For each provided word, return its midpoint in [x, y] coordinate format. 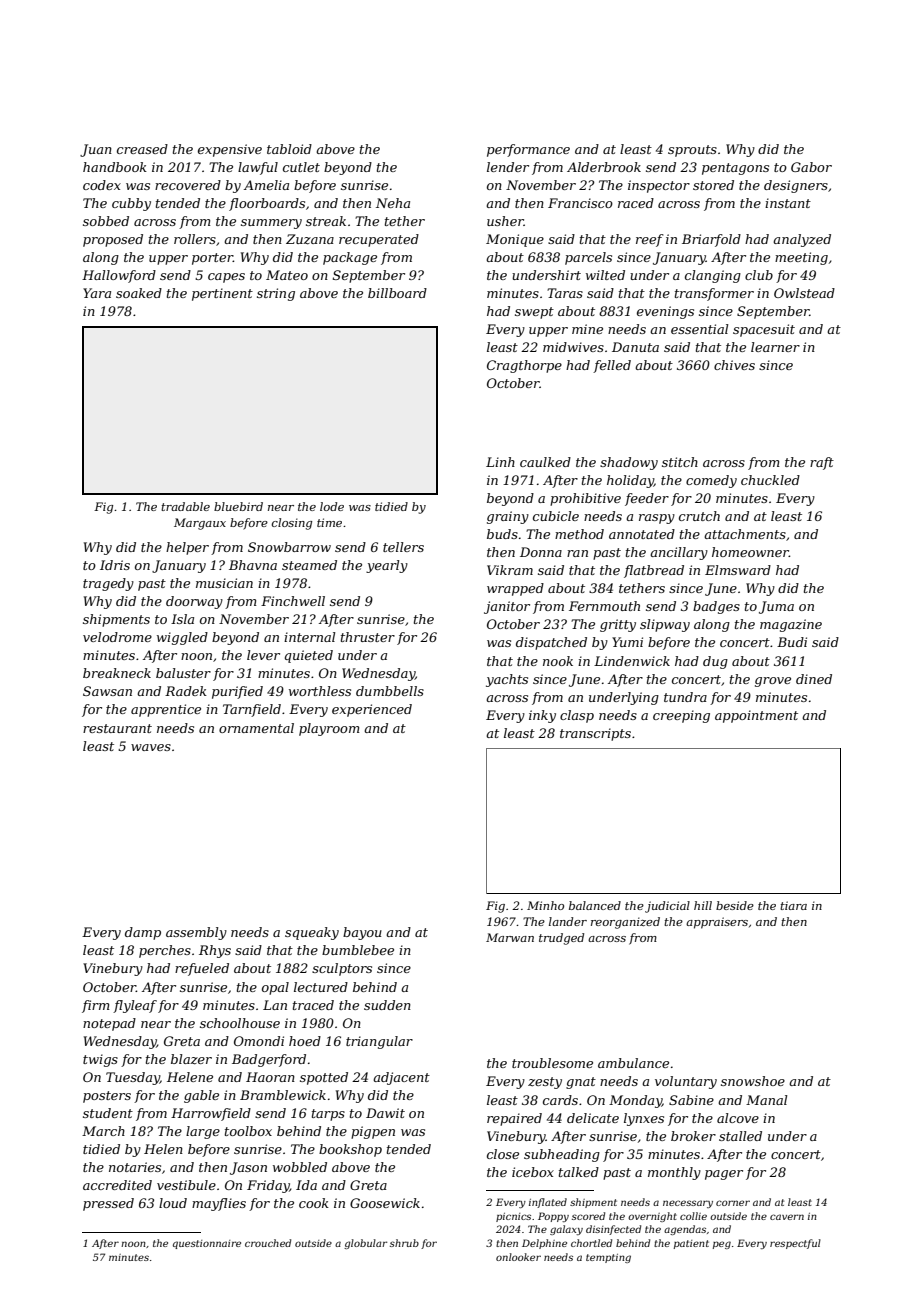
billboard [397, 293]
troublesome [552, 1063]
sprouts [692, 151]
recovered [188, 185]
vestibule [186, 1185]
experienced [372, 710]
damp [143, 933]
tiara [793, 905]
